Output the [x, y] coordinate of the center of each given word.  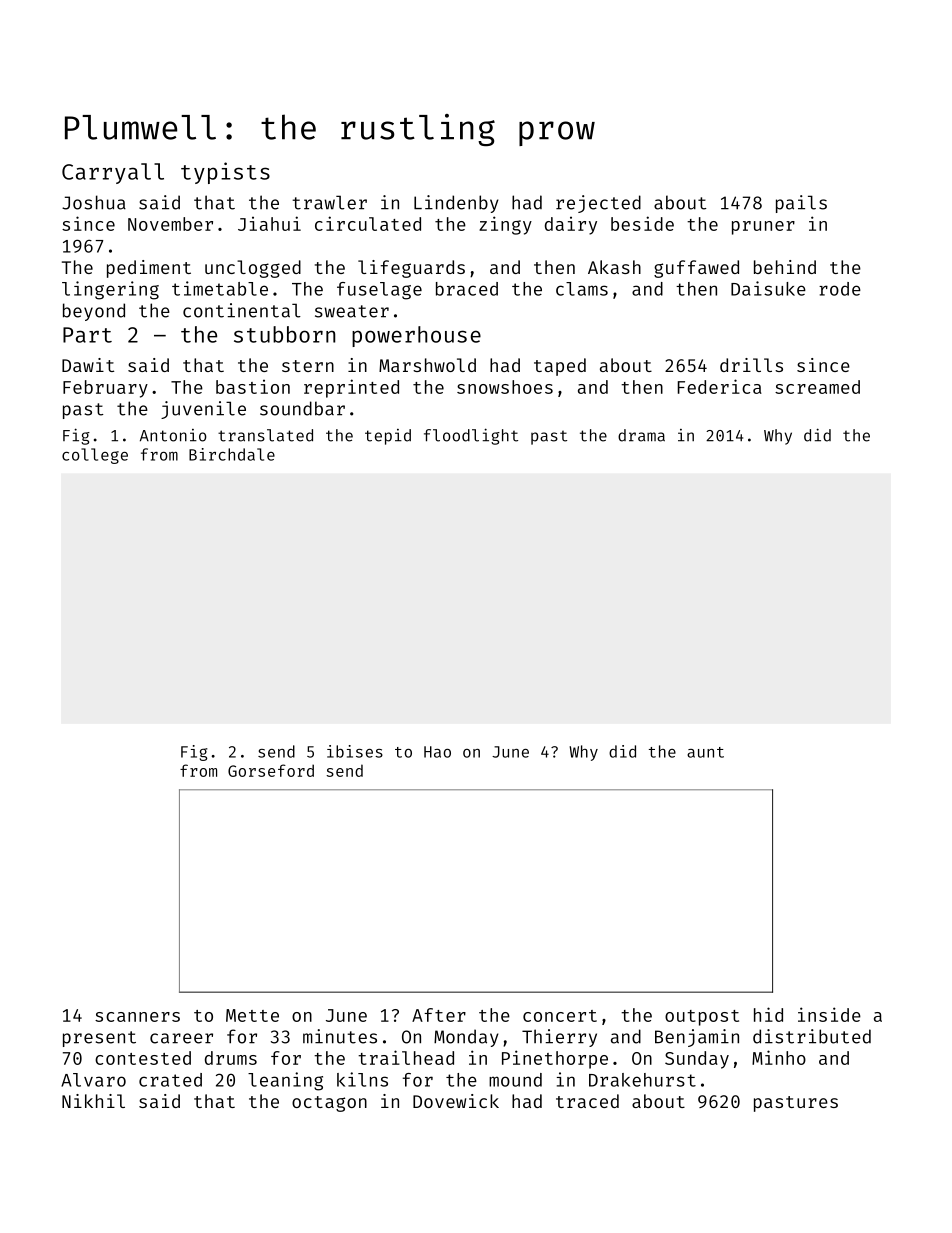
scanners [137, 1017]
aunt [705, 752]
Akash [614, 267]
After [439, 1015]
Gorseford [271, 770]
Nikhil [93, 1101]
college [95, 456]
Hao [437, 752]
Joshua [94, 202]
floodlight [471, 436]
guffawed [696, 269]
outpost [702, 1018]
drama [641, 435]
